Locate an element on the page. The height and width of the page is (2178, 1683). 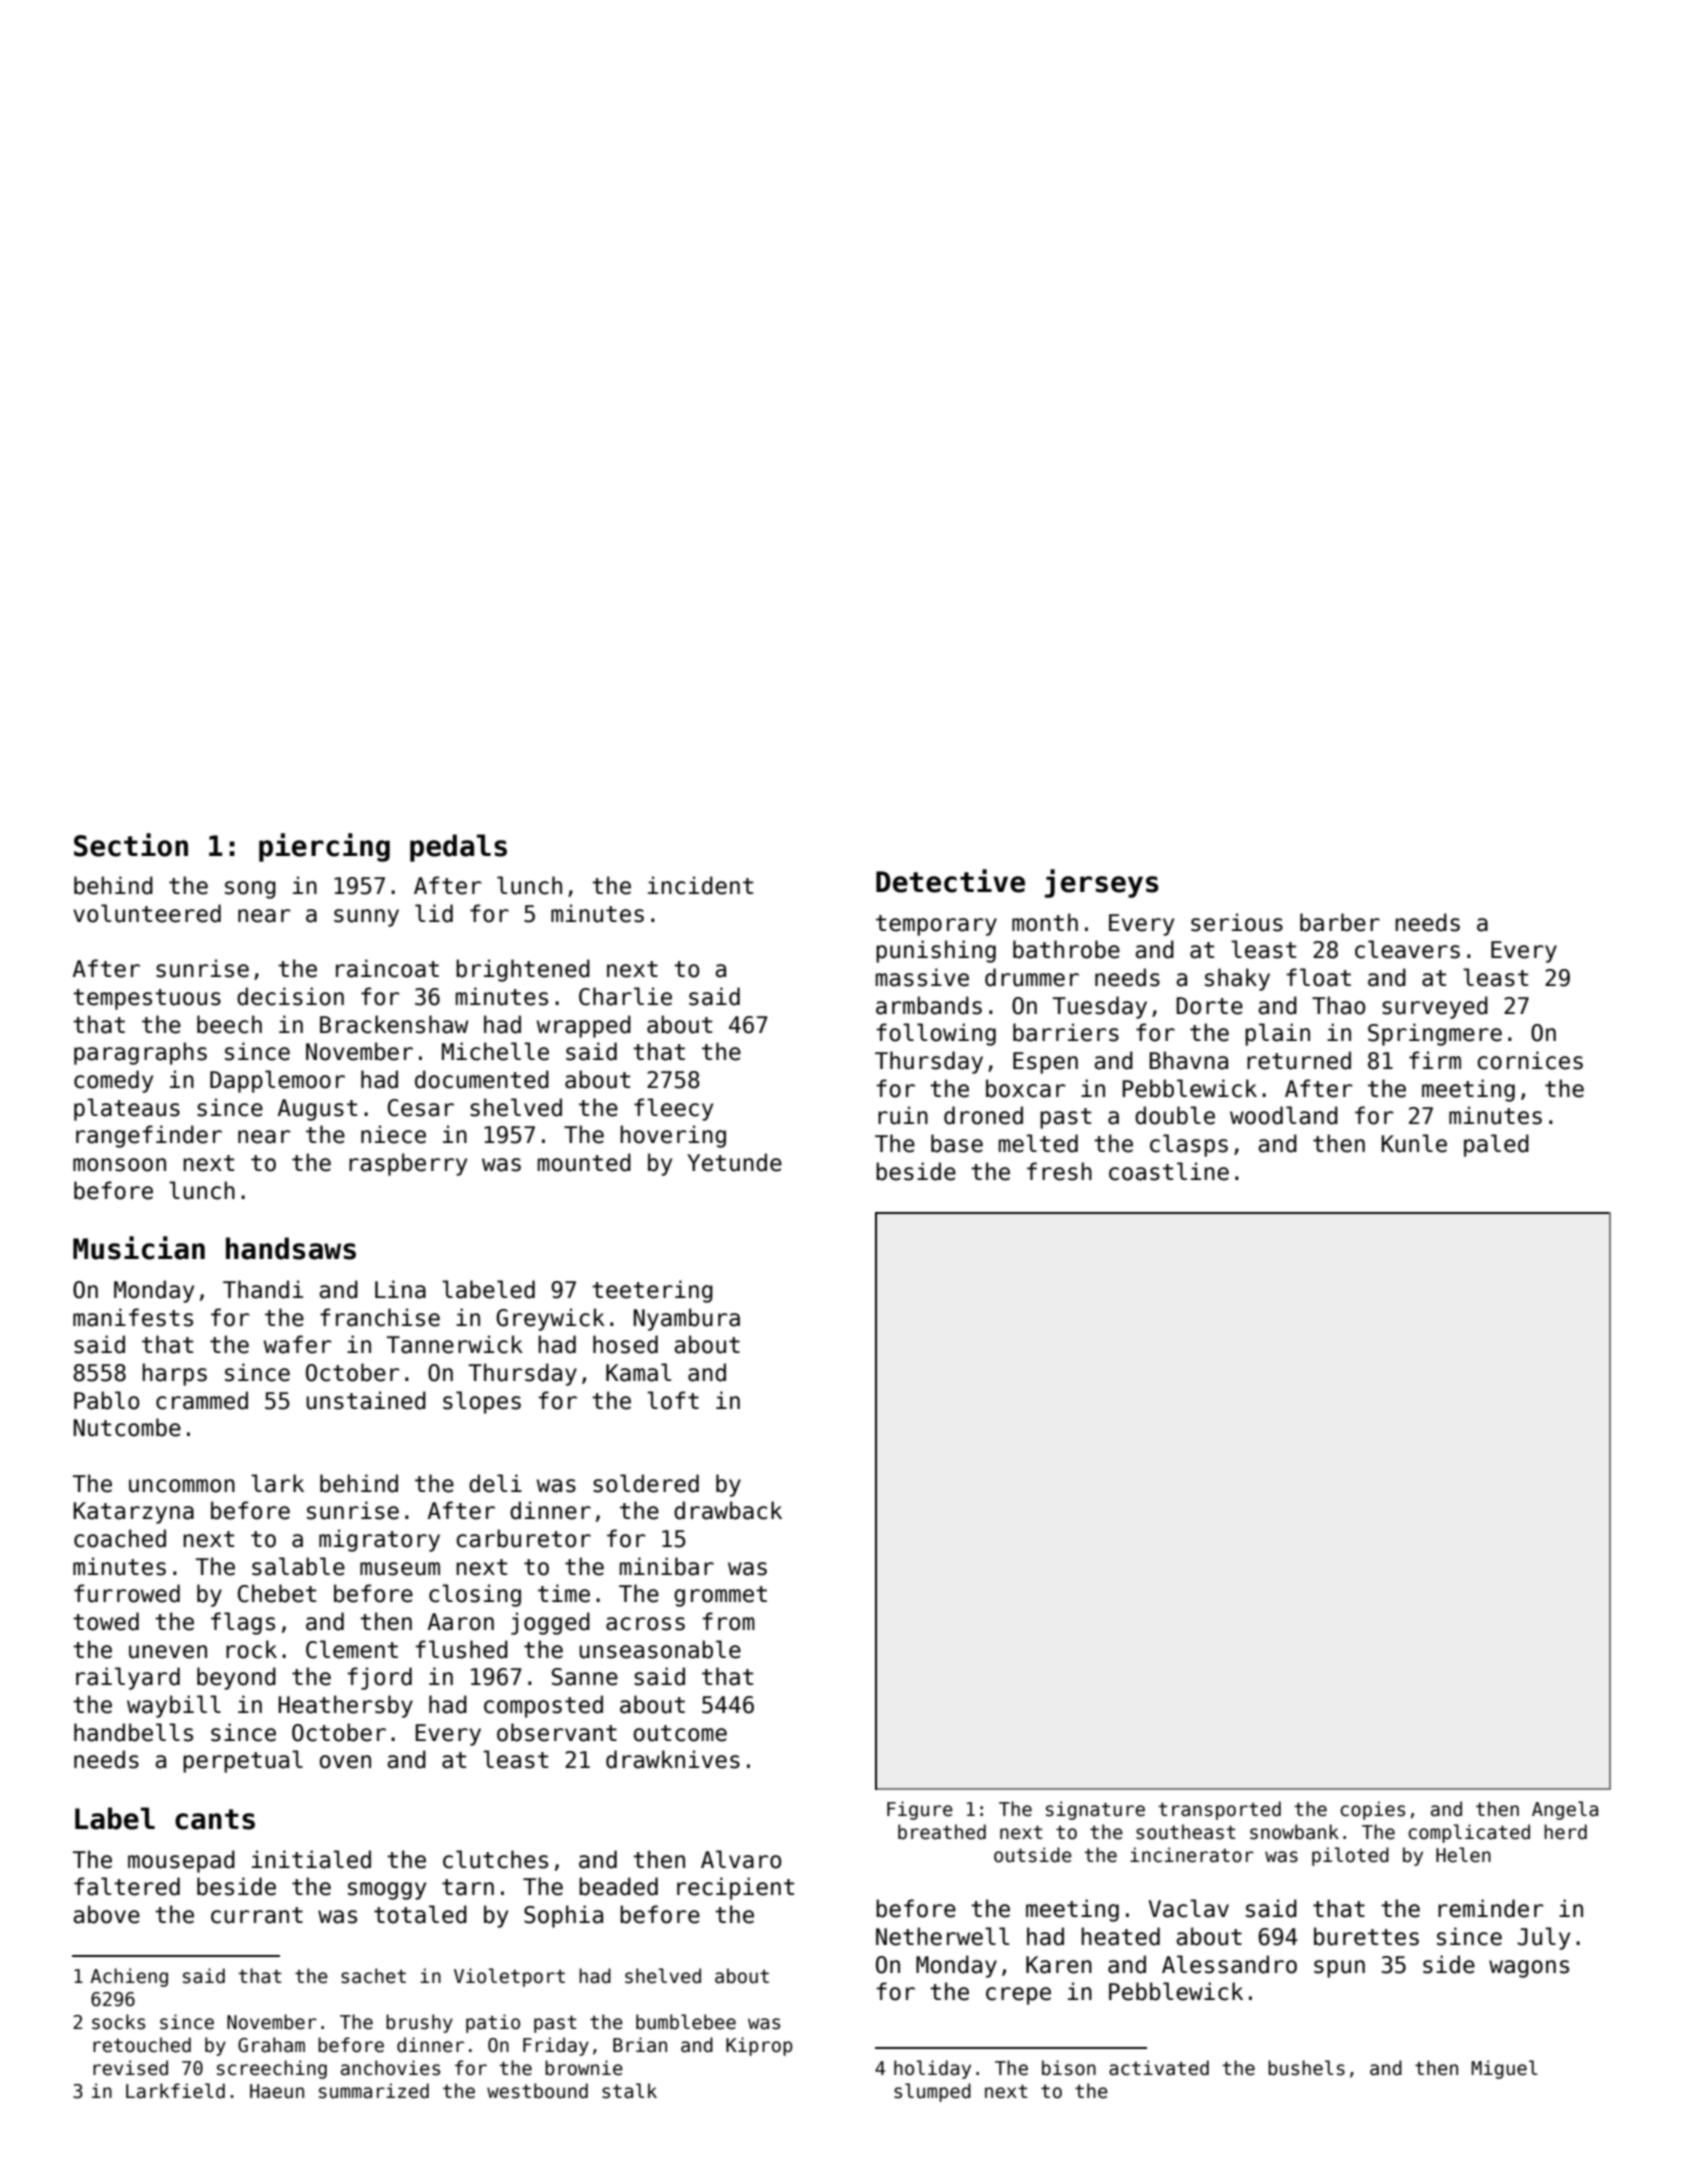
sachet is located at coordinates (373, 1976).
